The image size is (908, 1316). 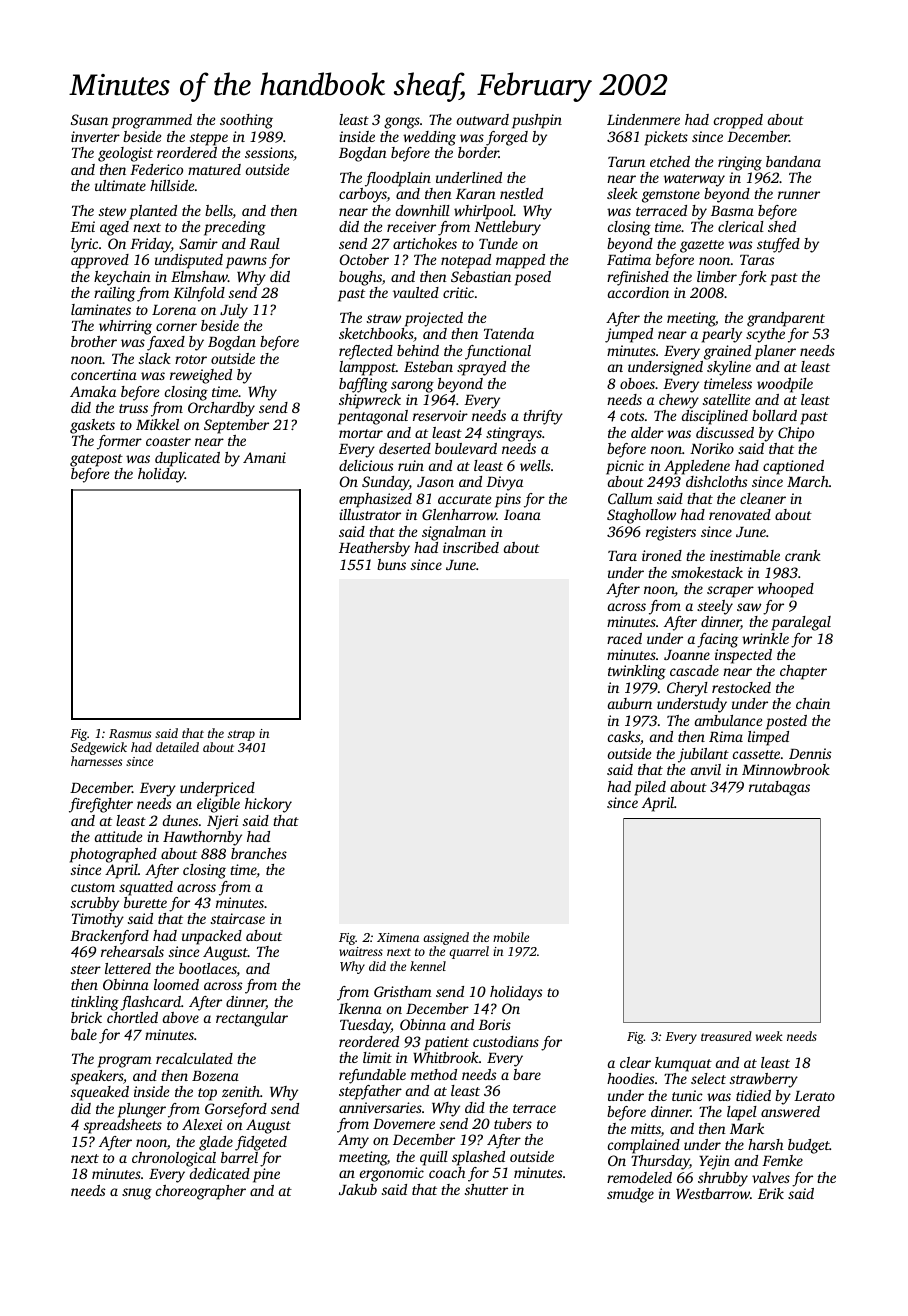 What do you see at coordinates (246, 263) in the screenshot?
I see `pawns` at bounding box center [246, 263].
